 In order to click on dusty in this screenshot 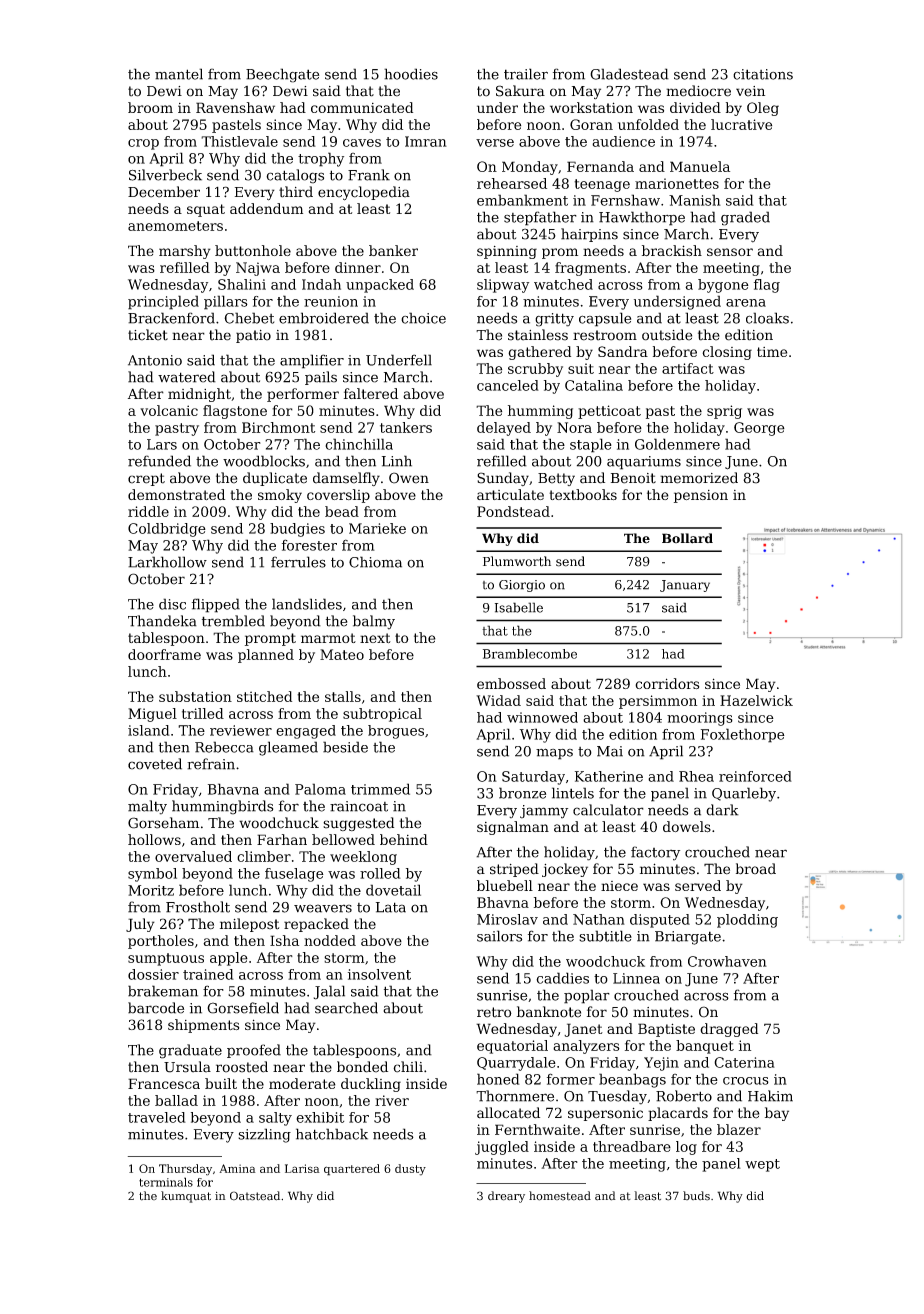, I will do `click(410, 1170)`.
